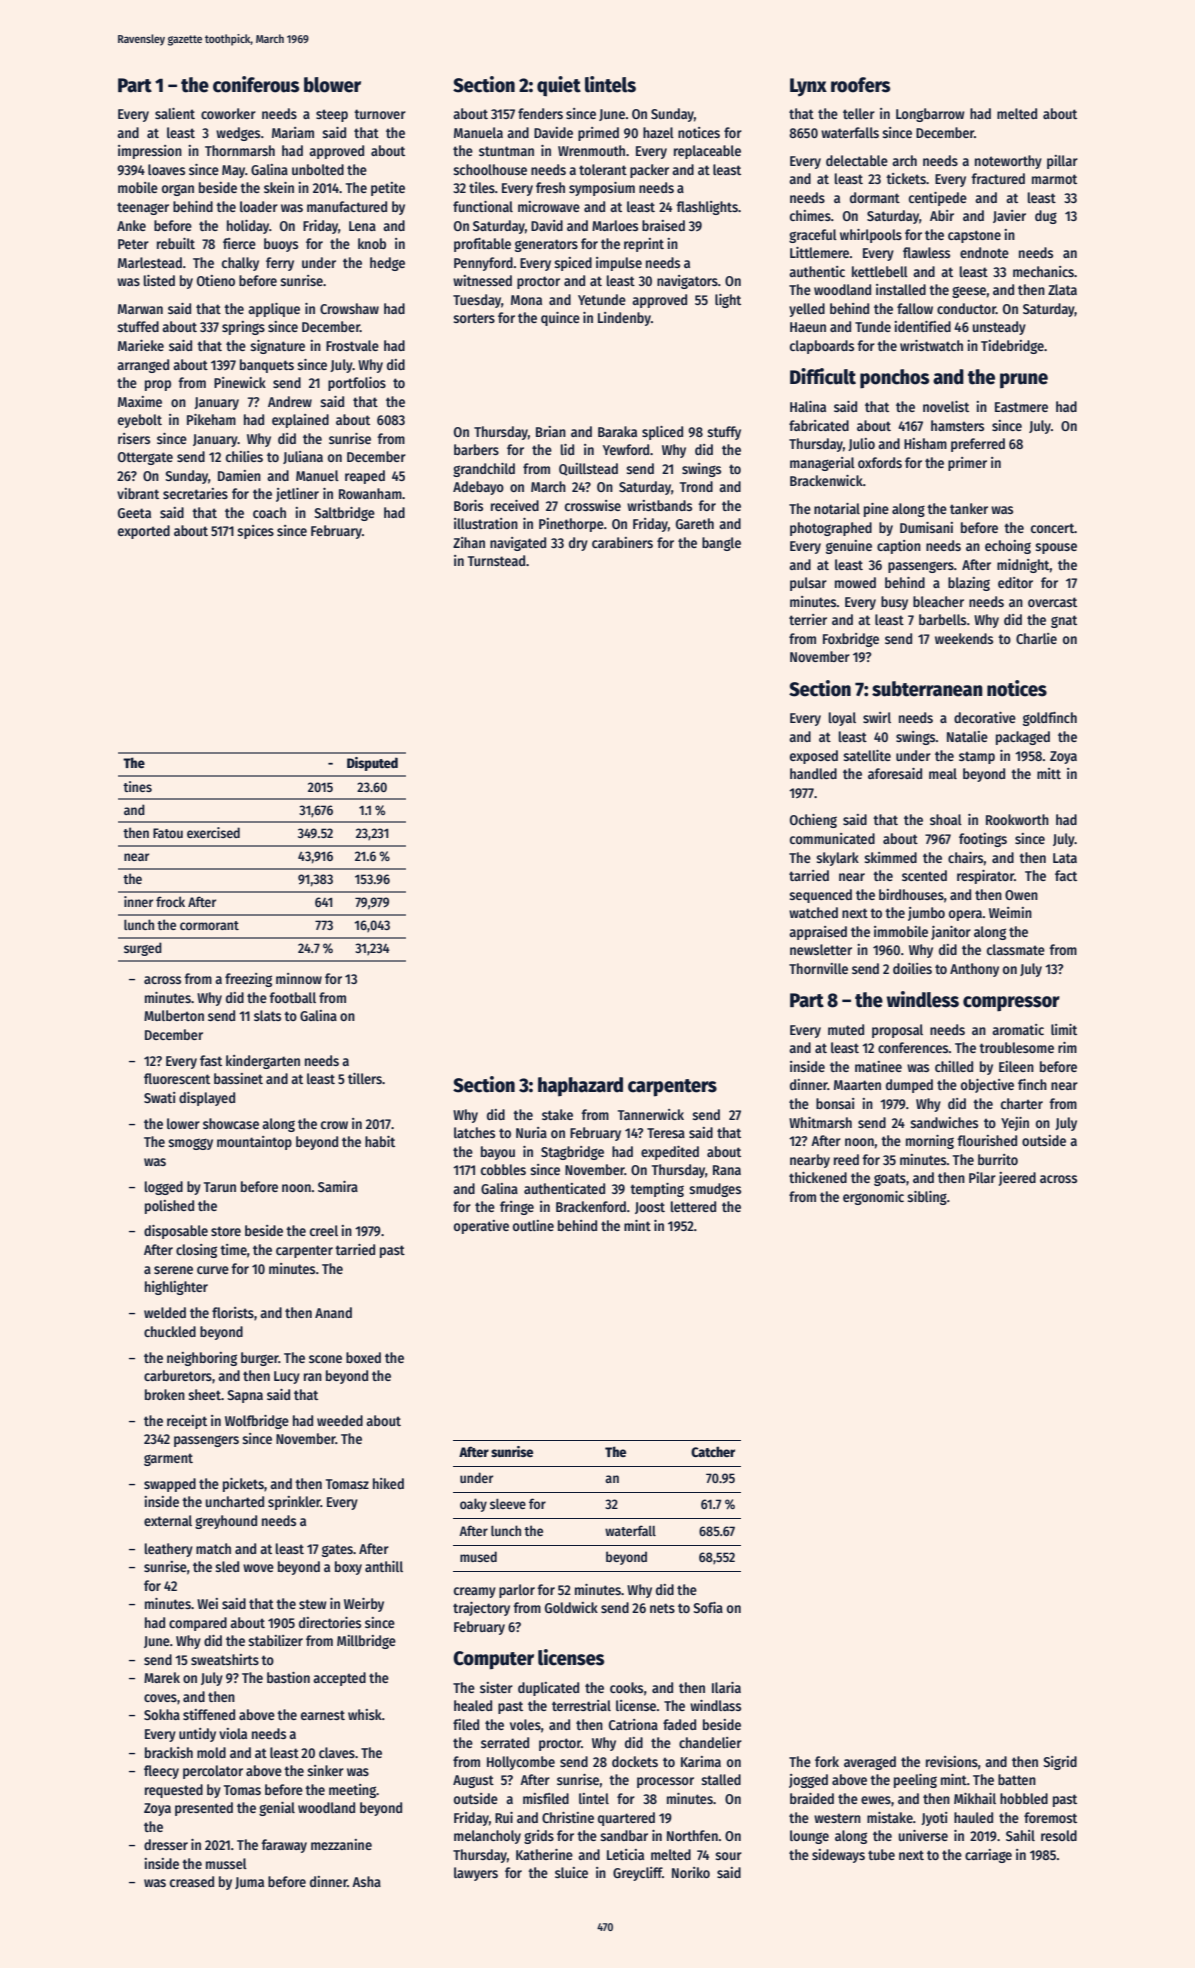  What do you see at coordinates (161, 1772) in the document?
I see `fleecy` at bounding box center [161, 1772].
